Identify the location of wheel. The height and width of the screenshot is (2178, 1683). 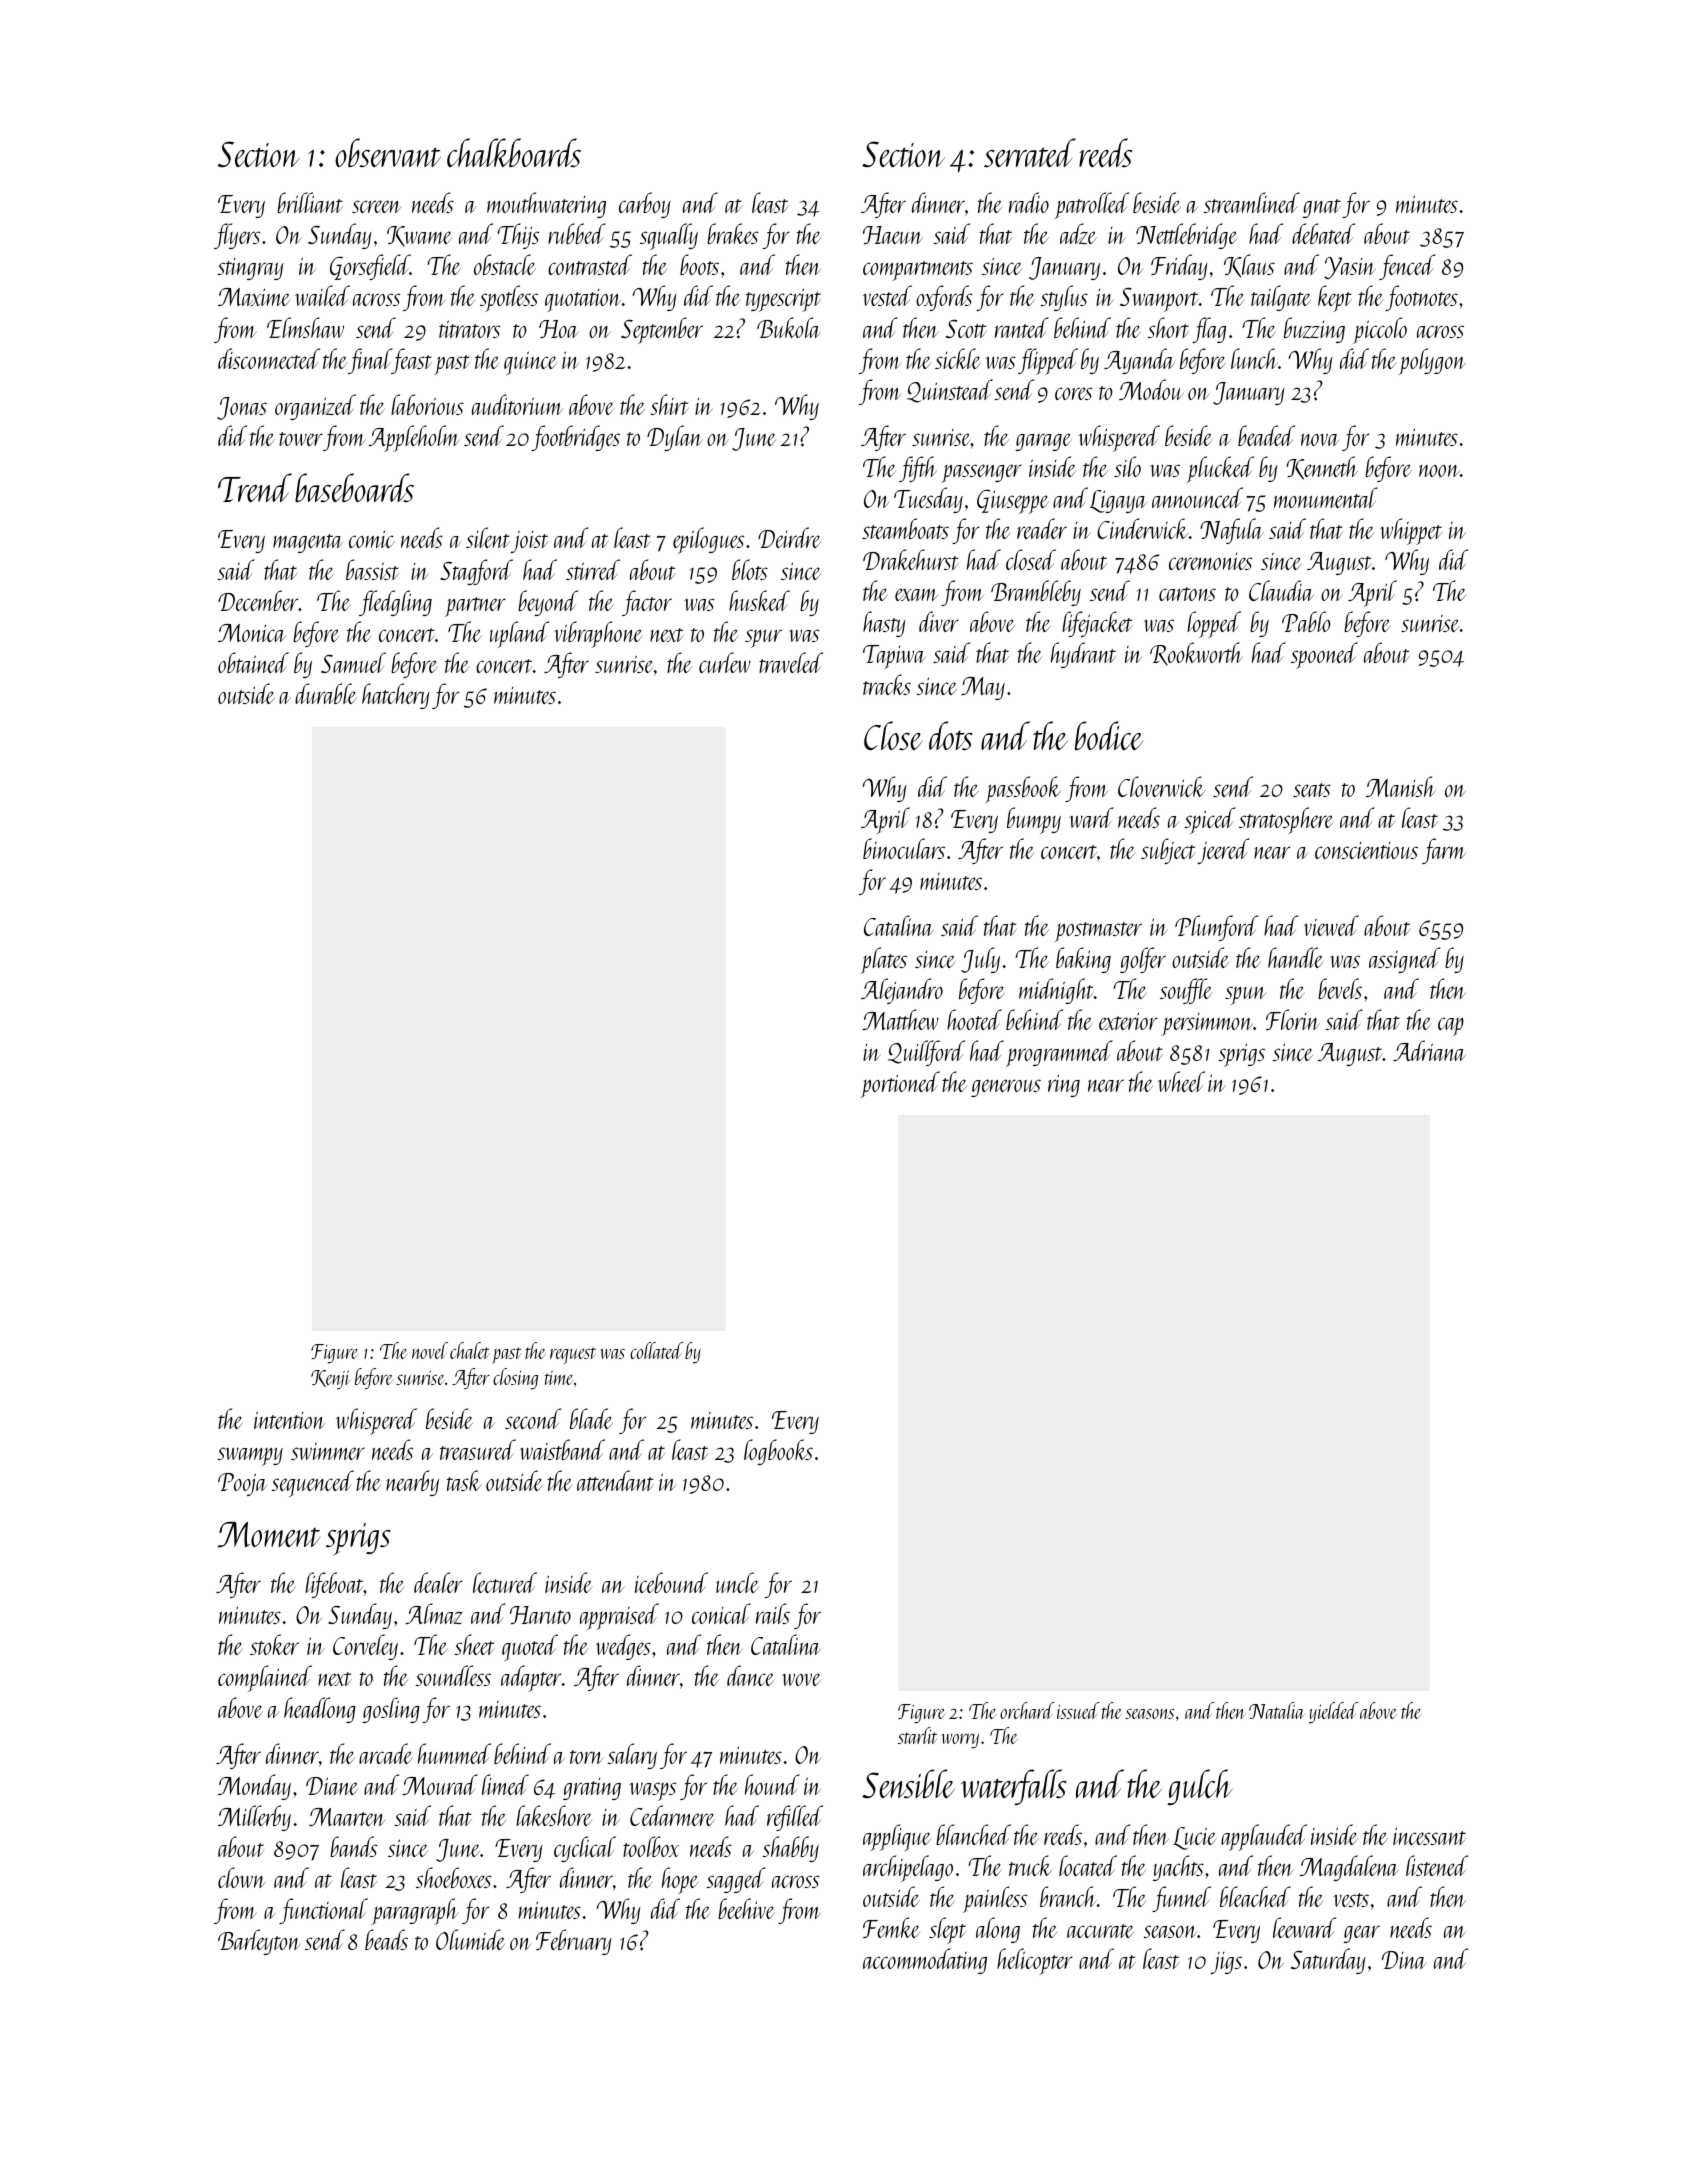
(1181, 1081).
